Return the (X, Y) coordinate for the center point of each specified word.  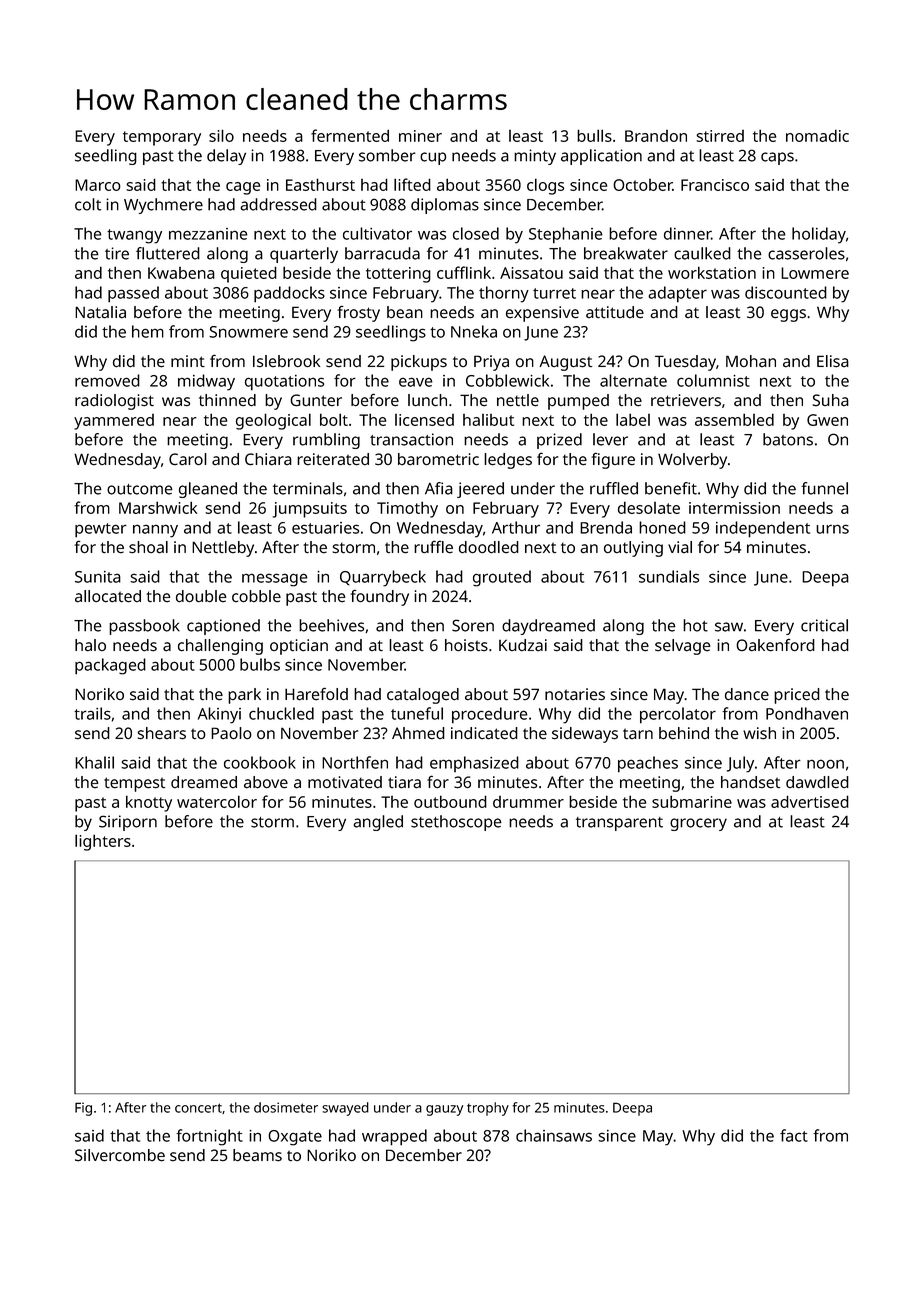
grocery (698, 824)
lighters (103, 842)
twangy (134, 236)
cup (433, 158)
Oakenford (775, 645)
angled (378, 823)
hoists (466, 645)
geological (273, 421)
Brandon (656, 136)
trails (92, 713)
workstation (712, 272)
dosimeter (286, 1107)
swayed (345, 1109)
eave (416, 382)
